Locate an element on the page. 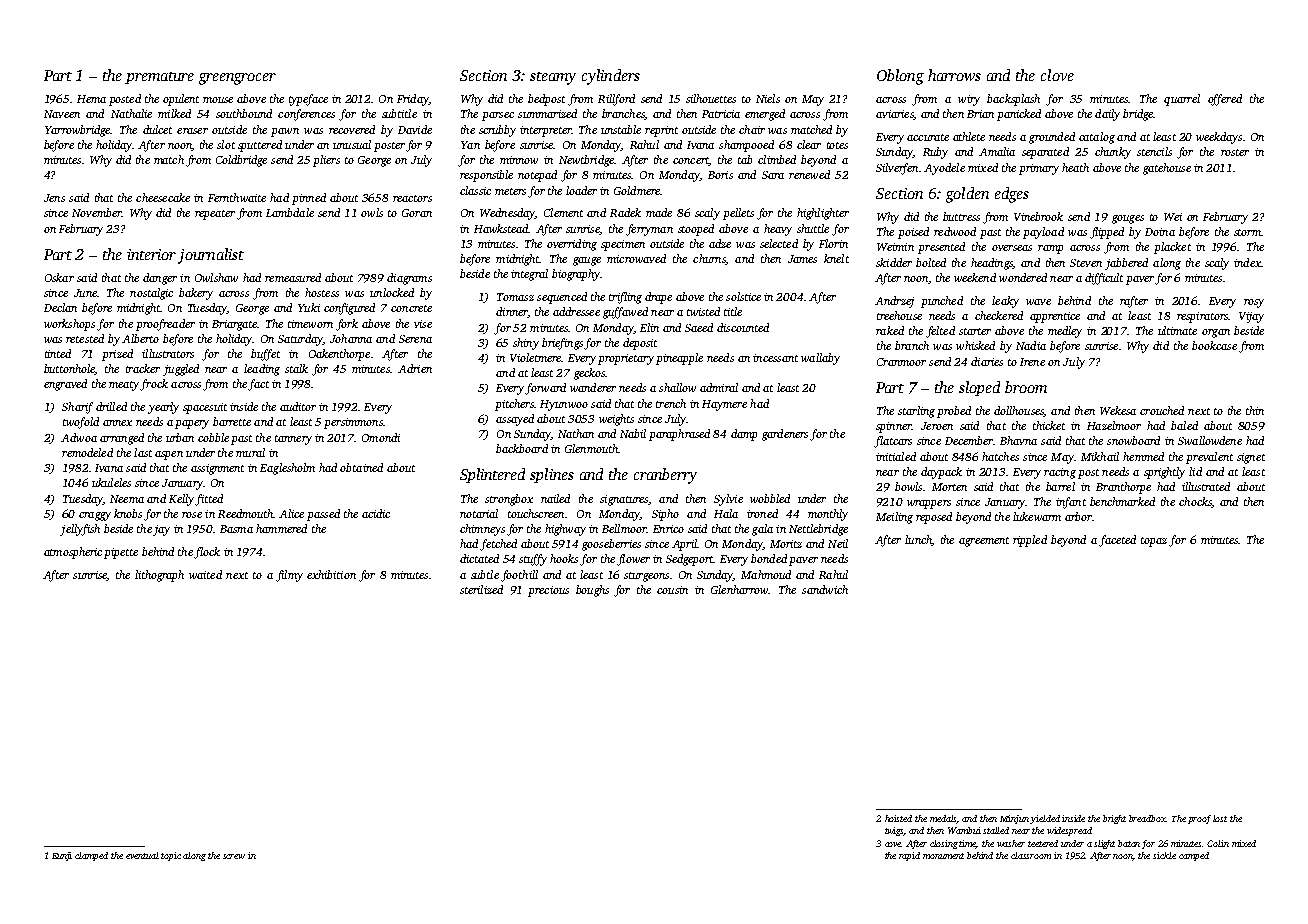 This image has width=1308, height=924. Minjun is located at coordinates (1015, 819).
